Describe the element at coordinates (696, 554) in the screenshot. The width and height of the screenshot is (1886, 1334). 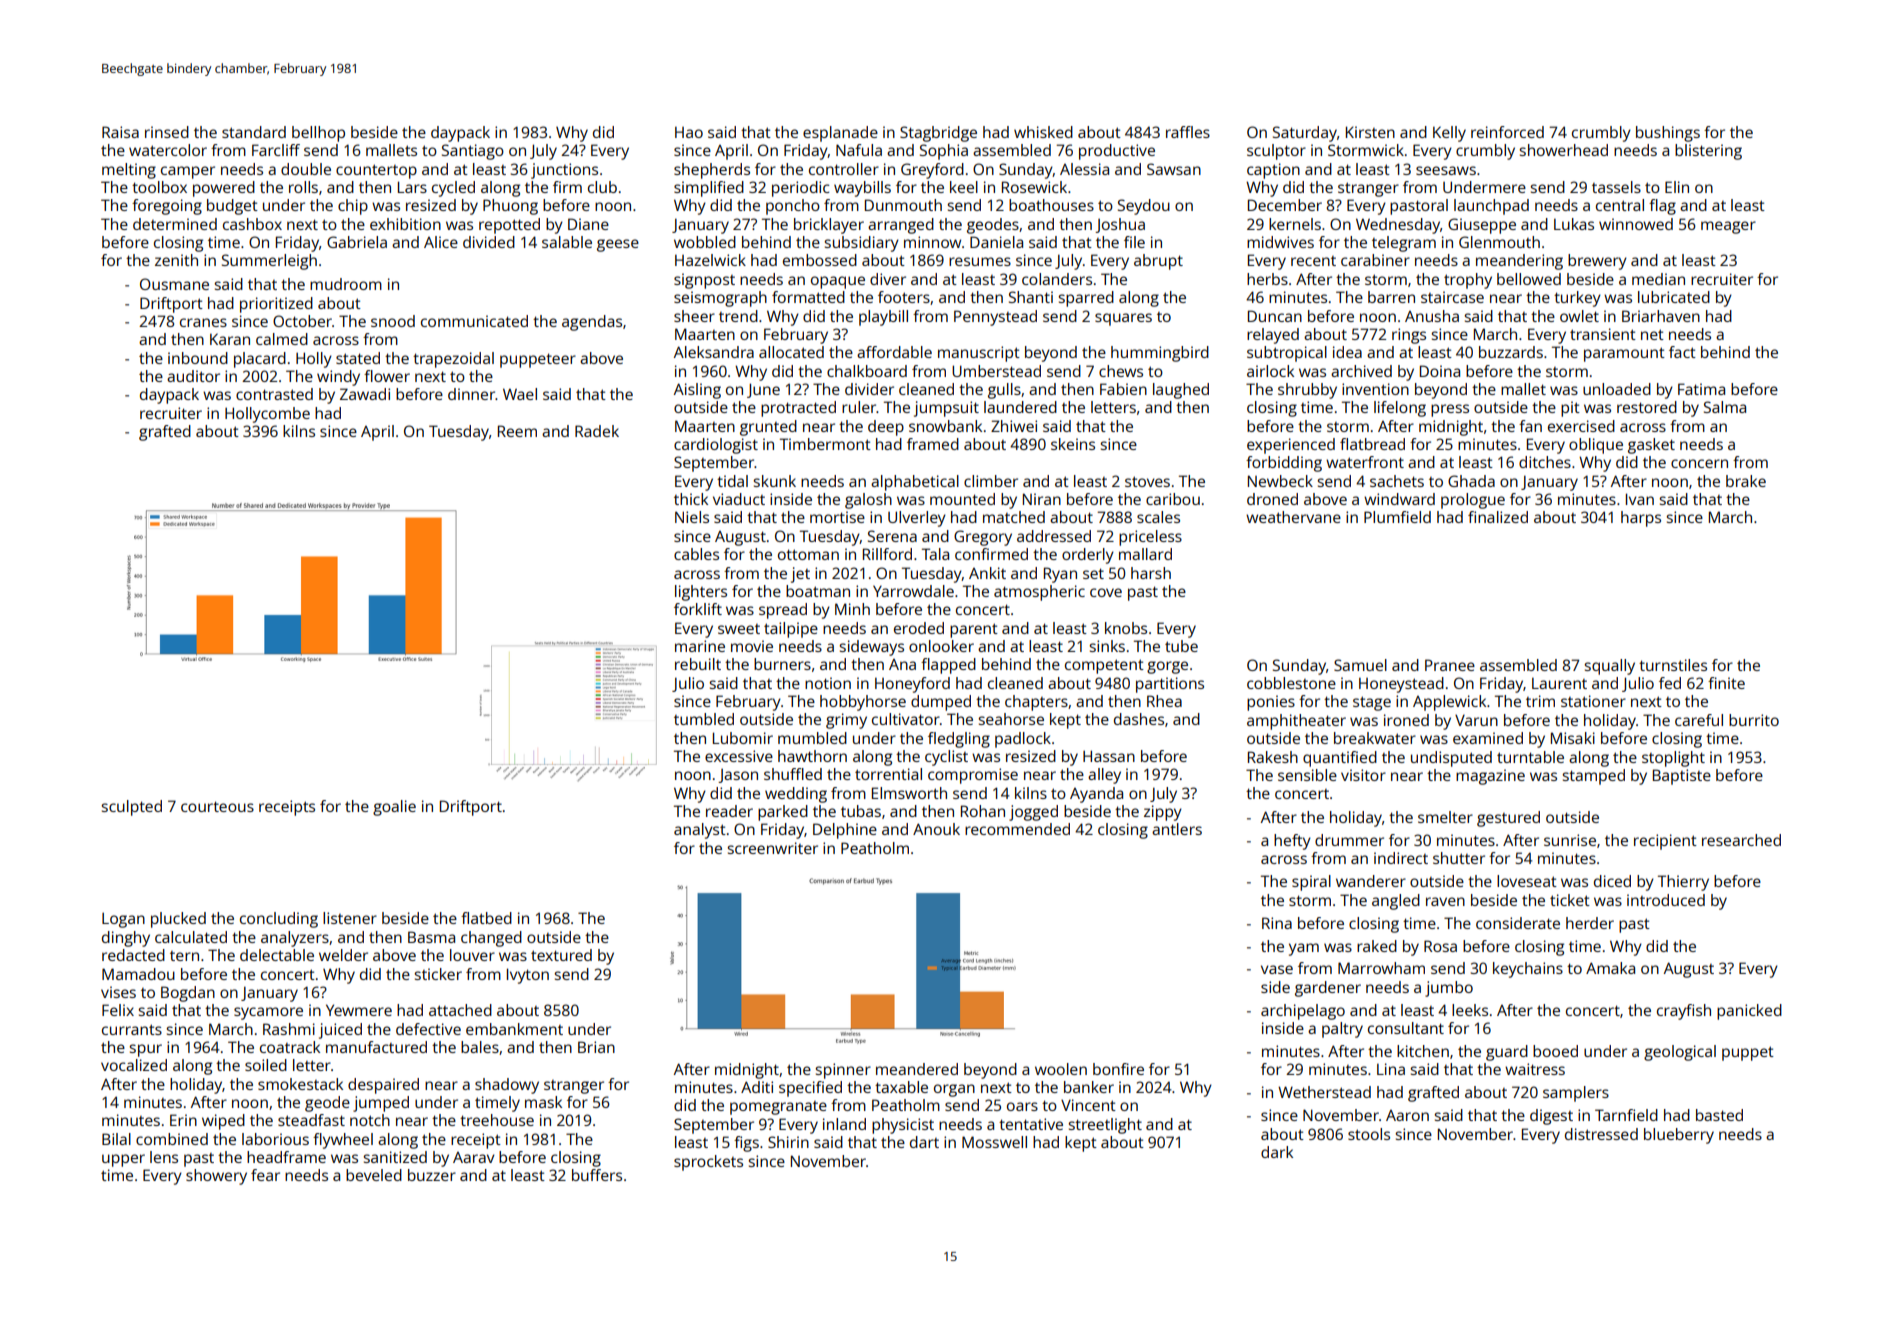
I see `cables` at that location.
